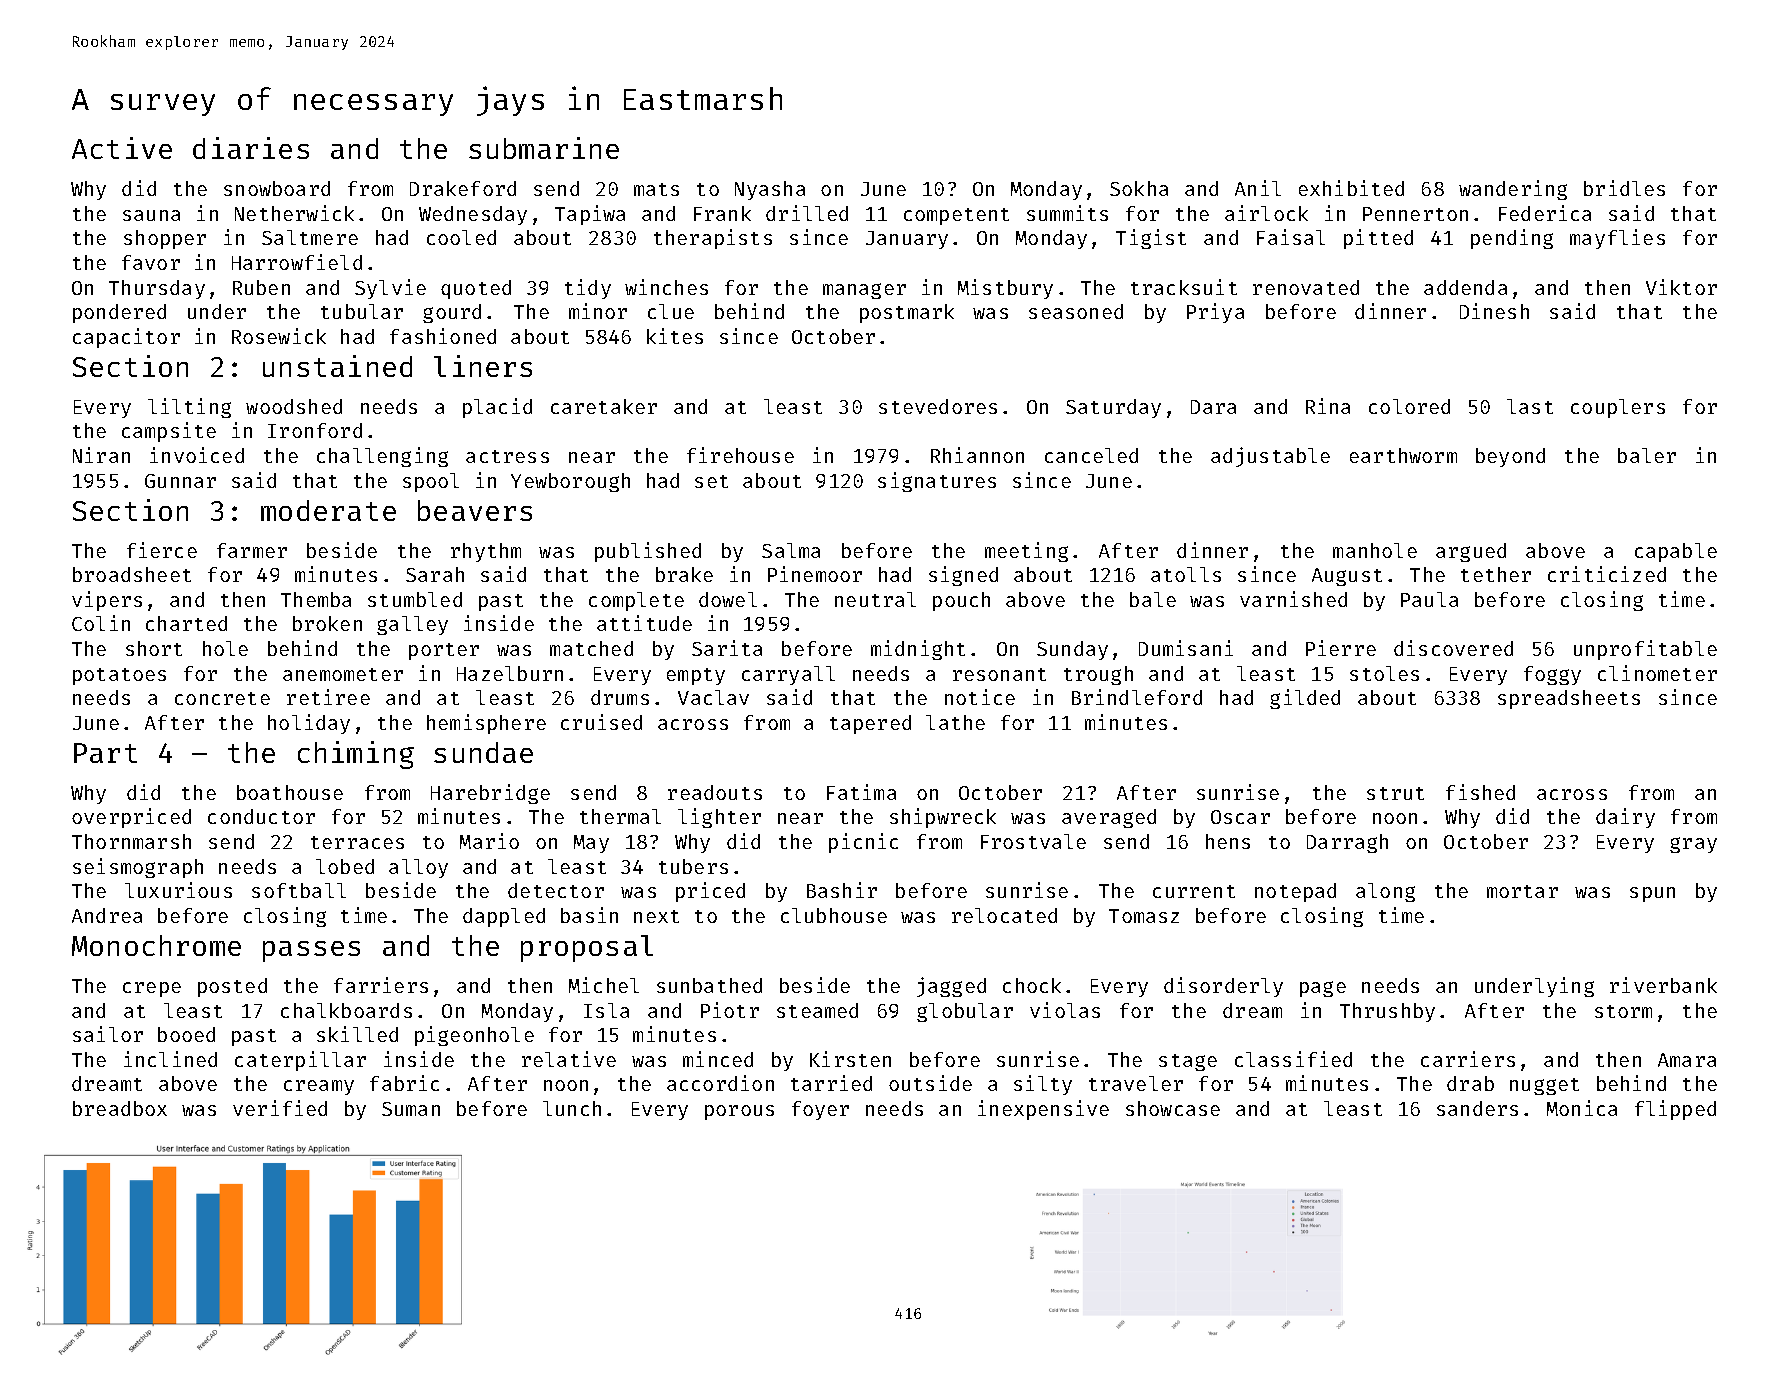  Describe the element at coordinates (197, 455) in the screenshot. I see `invoiced` at that location.
